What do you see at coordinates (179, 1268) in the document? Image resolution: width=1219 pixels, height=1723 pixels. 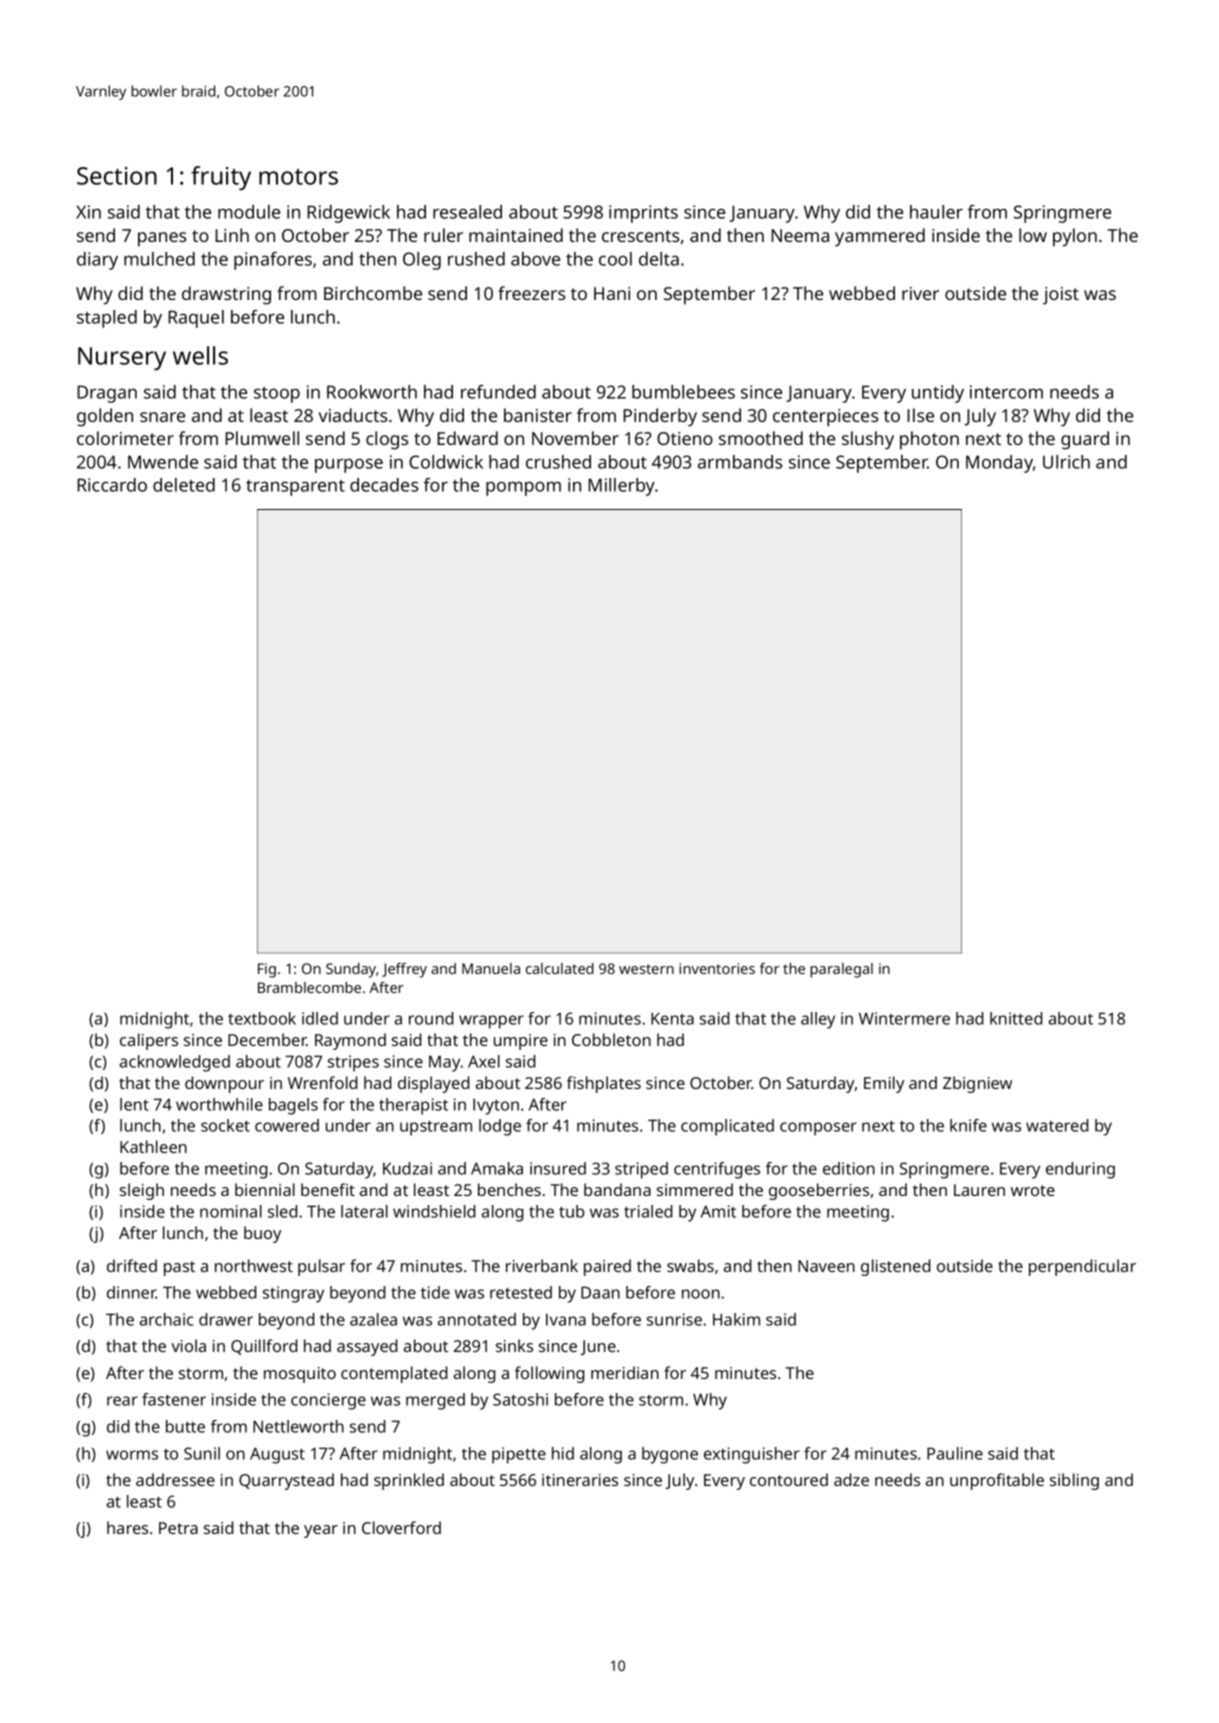 I see `past` at bounding box center [179, 1268].
